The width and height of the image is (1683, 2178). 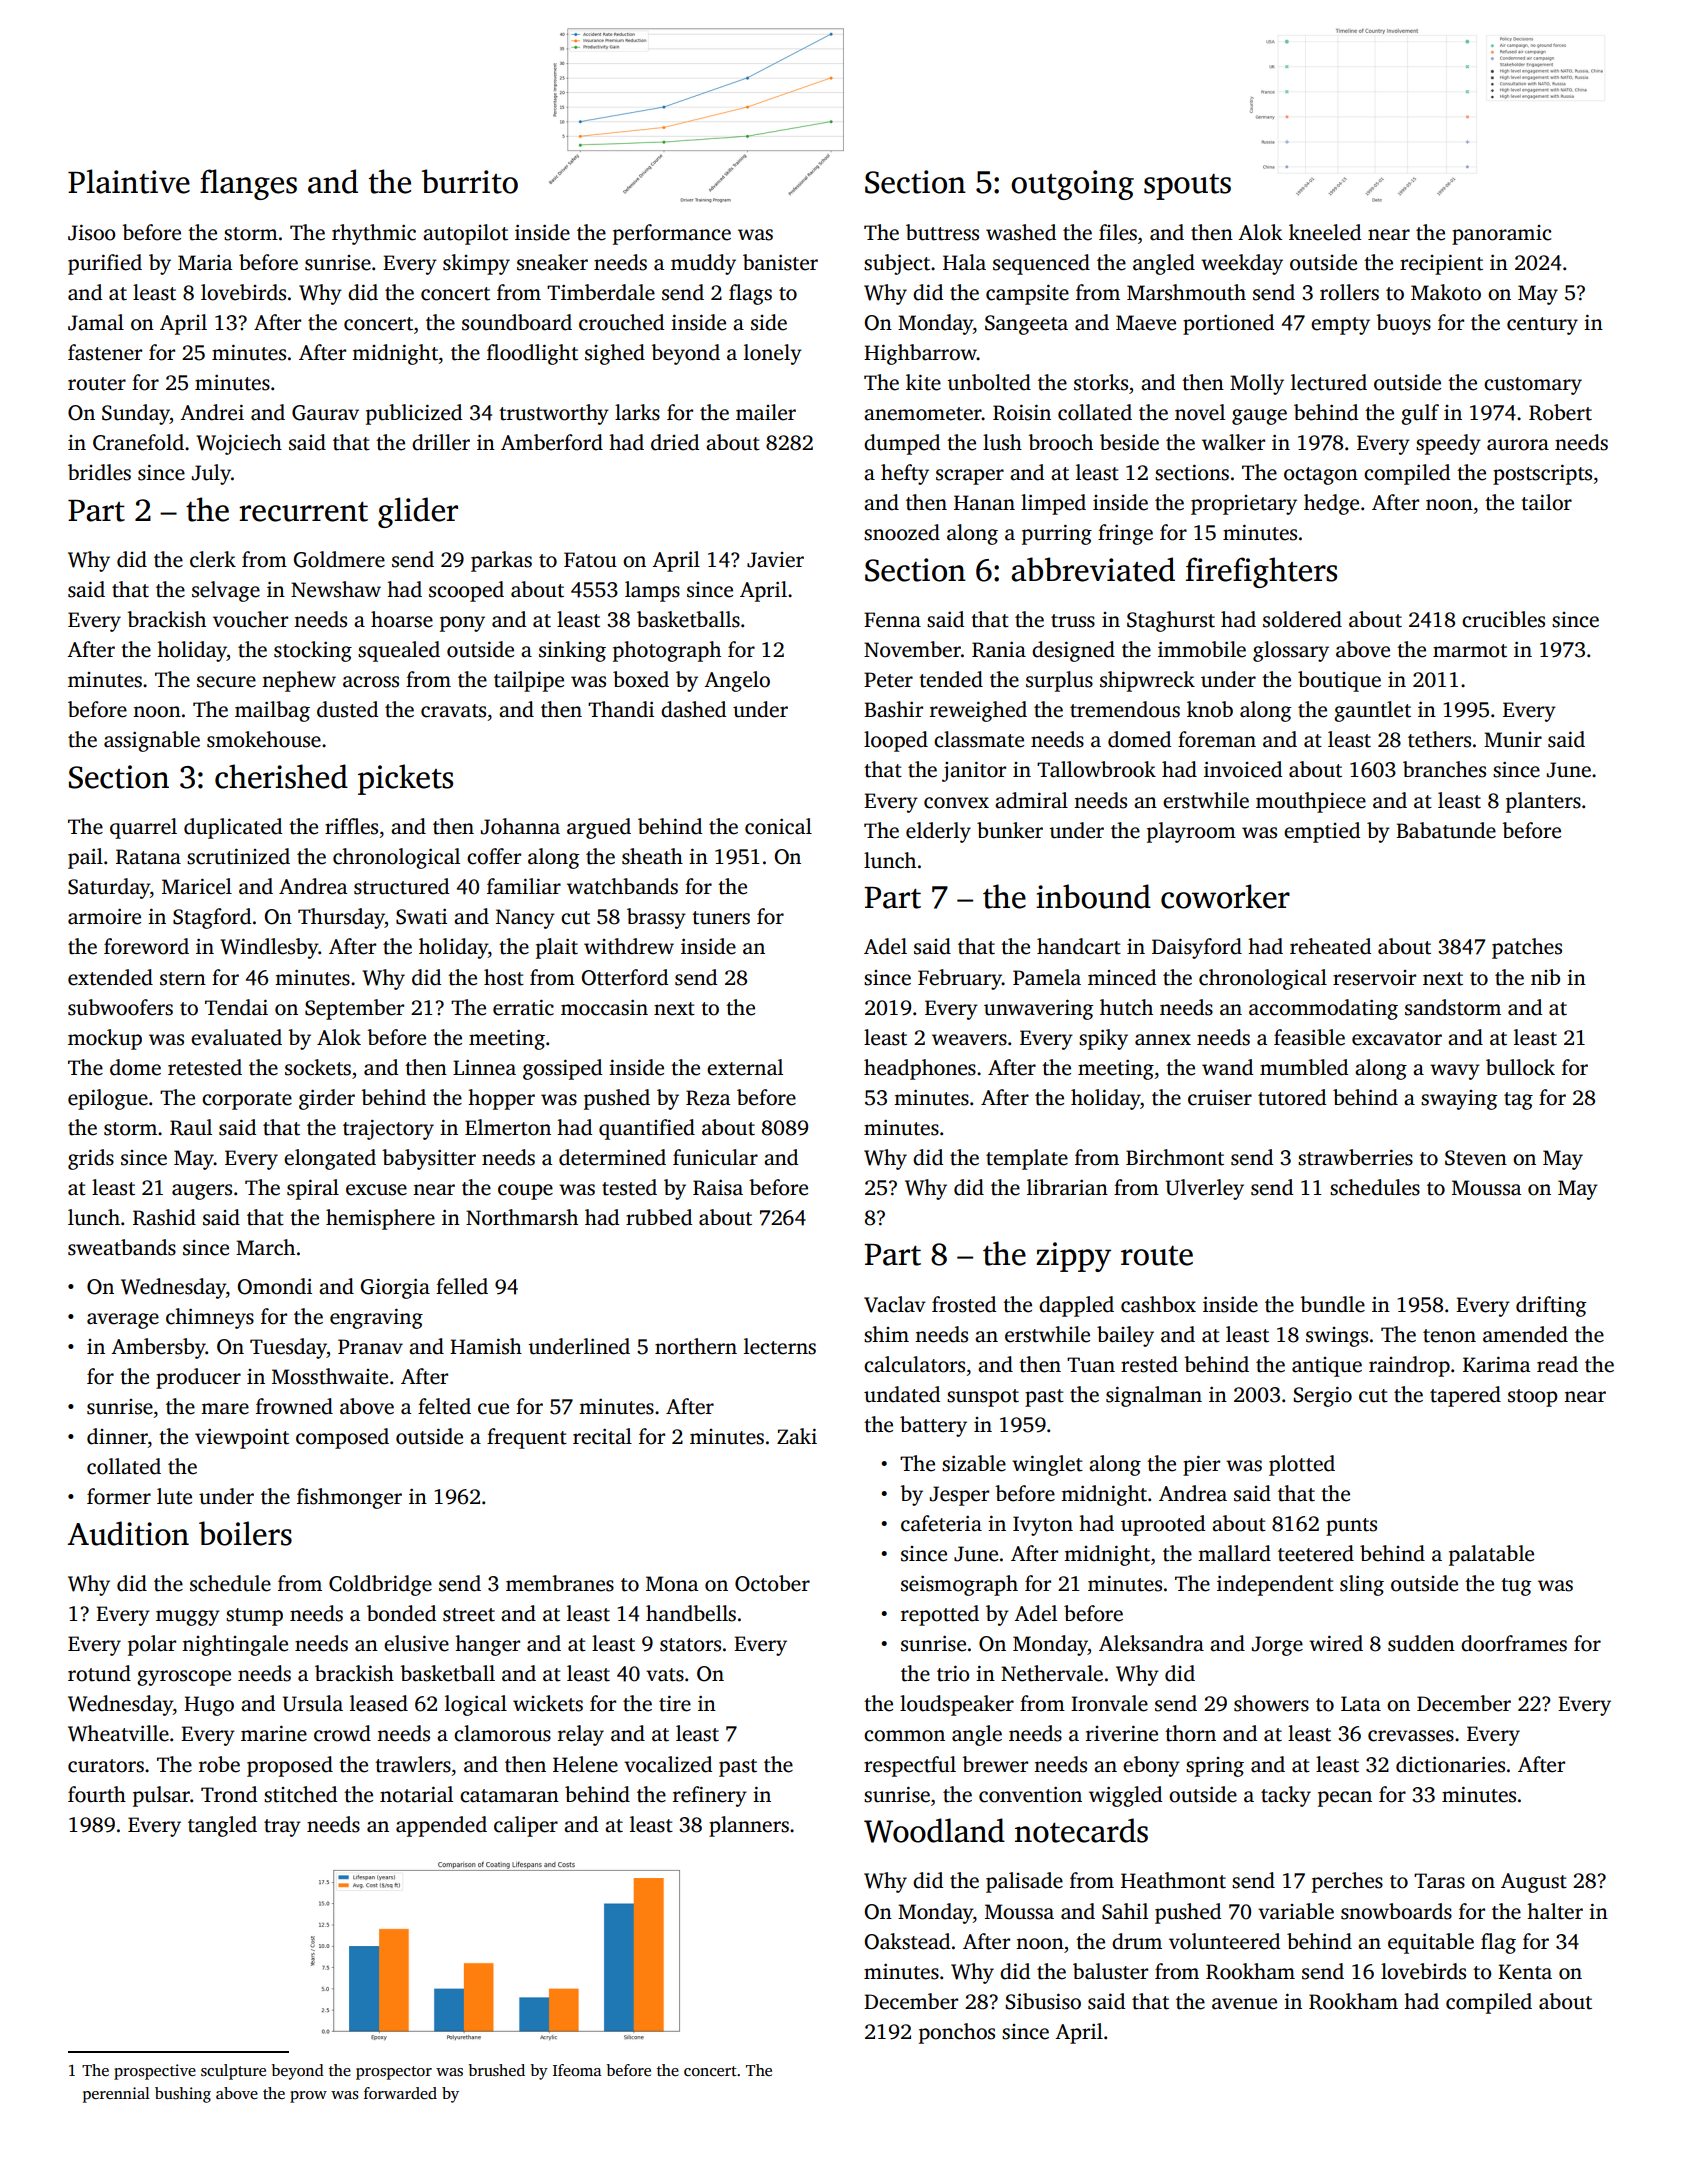 I want to click on sweatbands, so click(x=122, y=1247).
